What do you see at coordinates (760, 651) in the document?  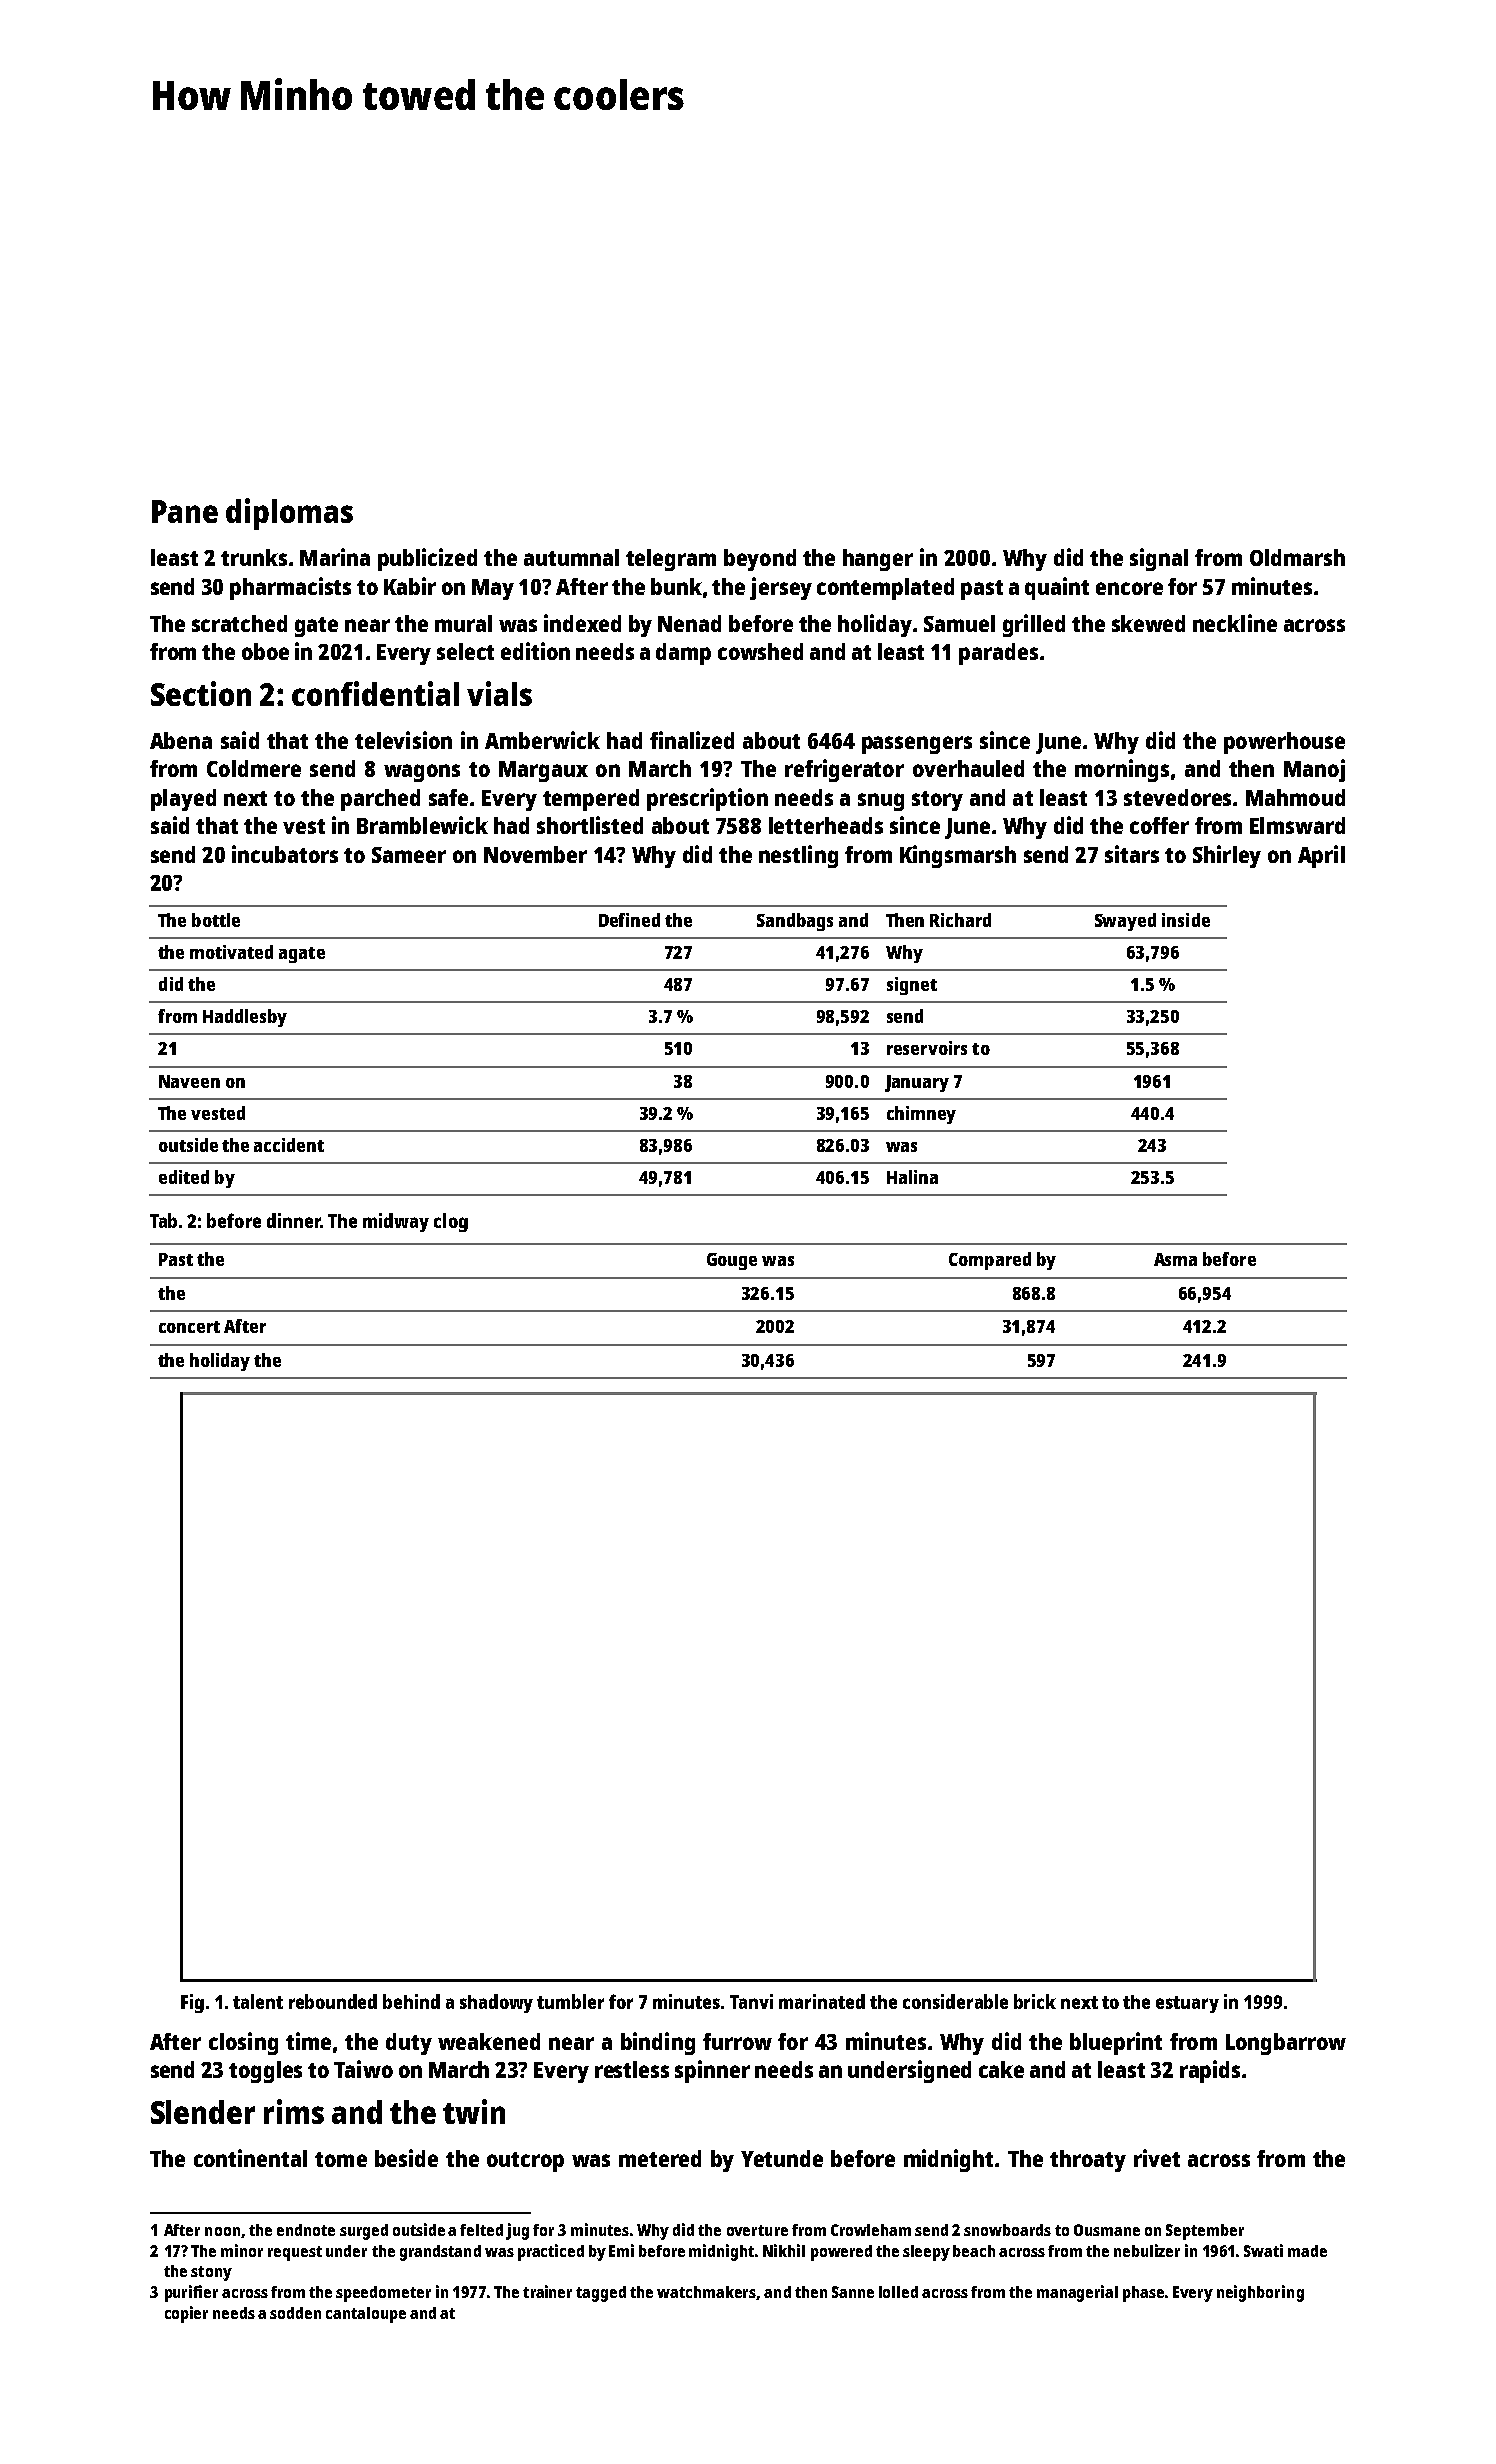 I see `cowshed` at bounding box center [760, 651].
